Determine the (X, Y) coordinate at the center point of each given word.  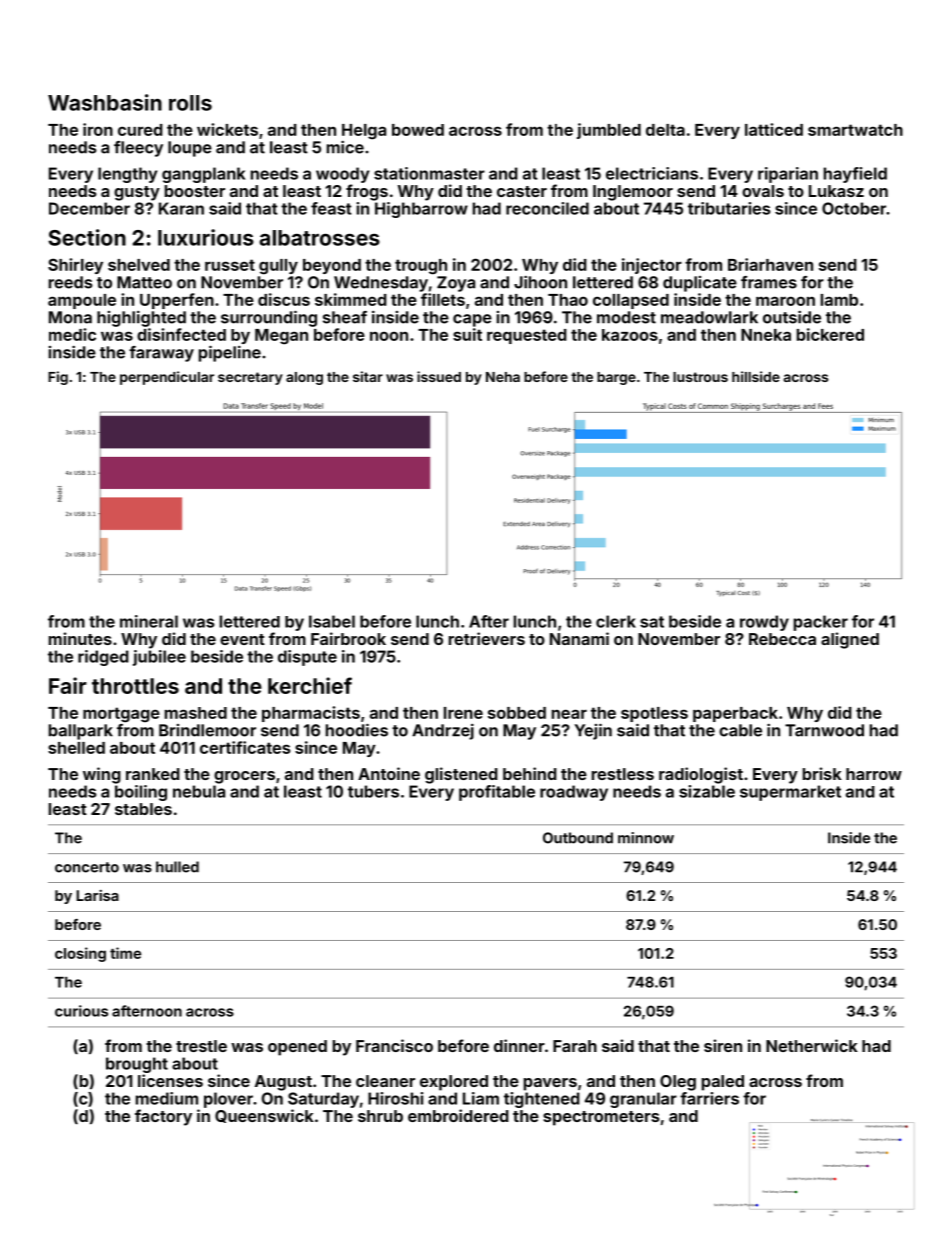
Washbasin (105, 102)
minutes (80, 638)
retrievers (487, 638)
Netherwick (812, 1045)
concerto (87, 867)
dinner (519, 1045)
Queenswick (264, 1116)
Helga (364, 132)
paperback (735, 714)
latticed (774, 129)
